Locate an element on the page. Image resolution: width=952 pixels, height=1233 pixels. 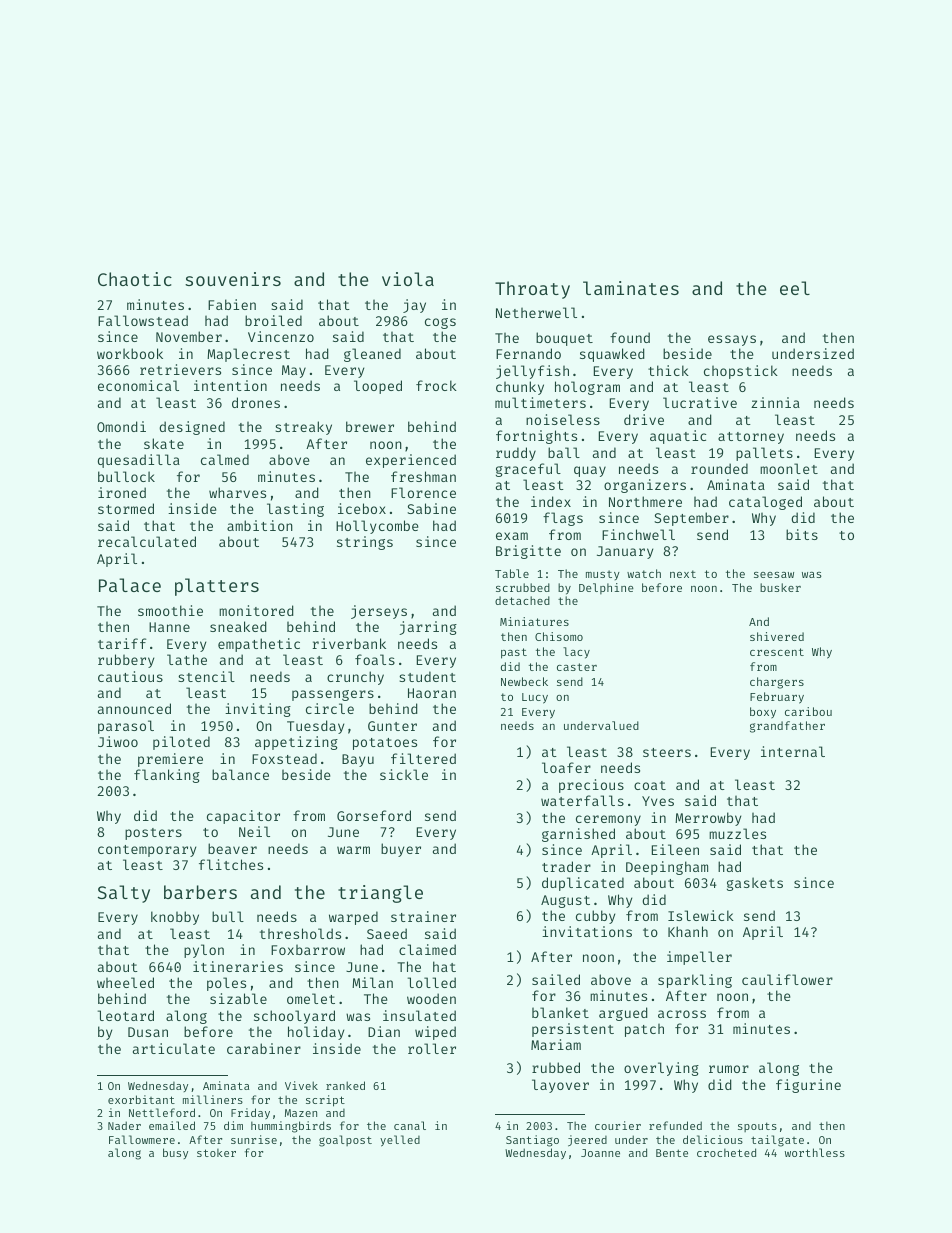
Santiago is located at coordinates (532, 1141).
